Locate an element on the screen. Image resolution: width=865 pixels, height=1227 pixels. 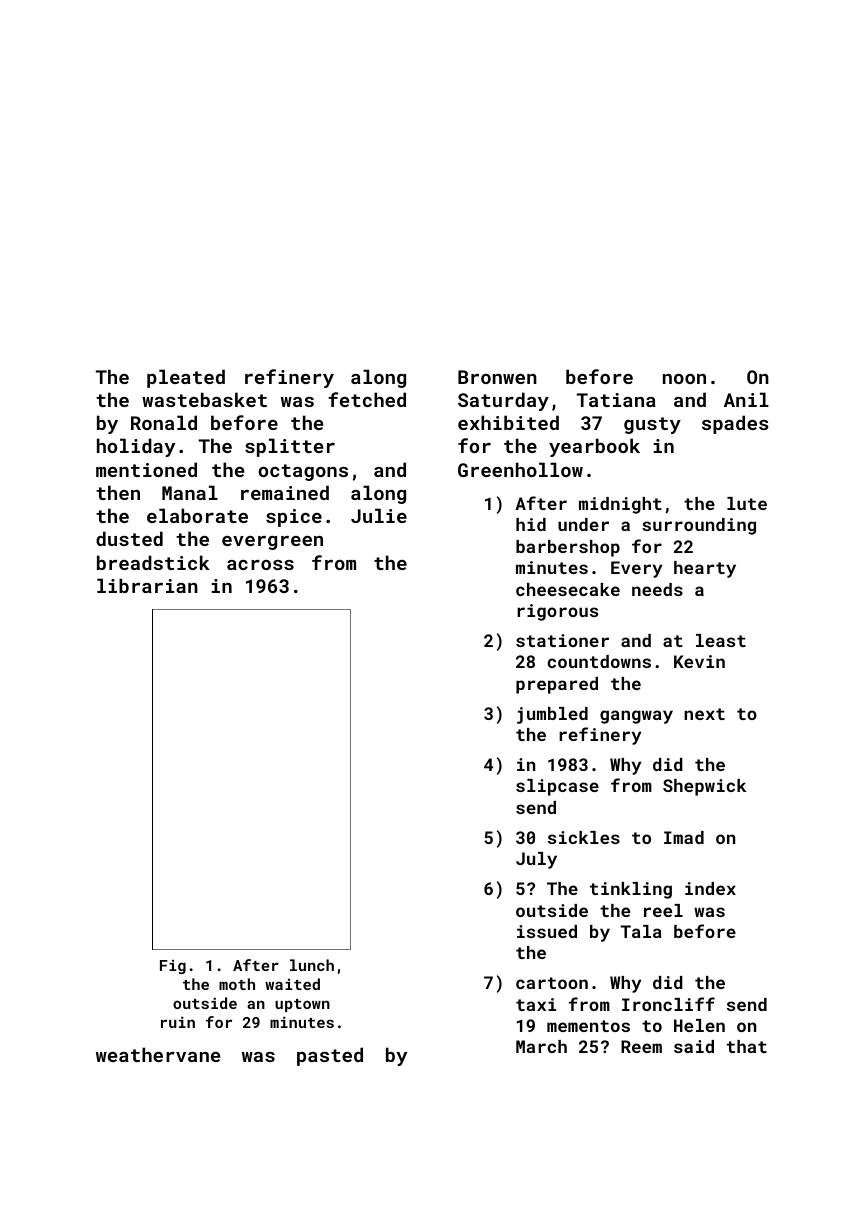
rigorous is located at coordinates (557, 612).
